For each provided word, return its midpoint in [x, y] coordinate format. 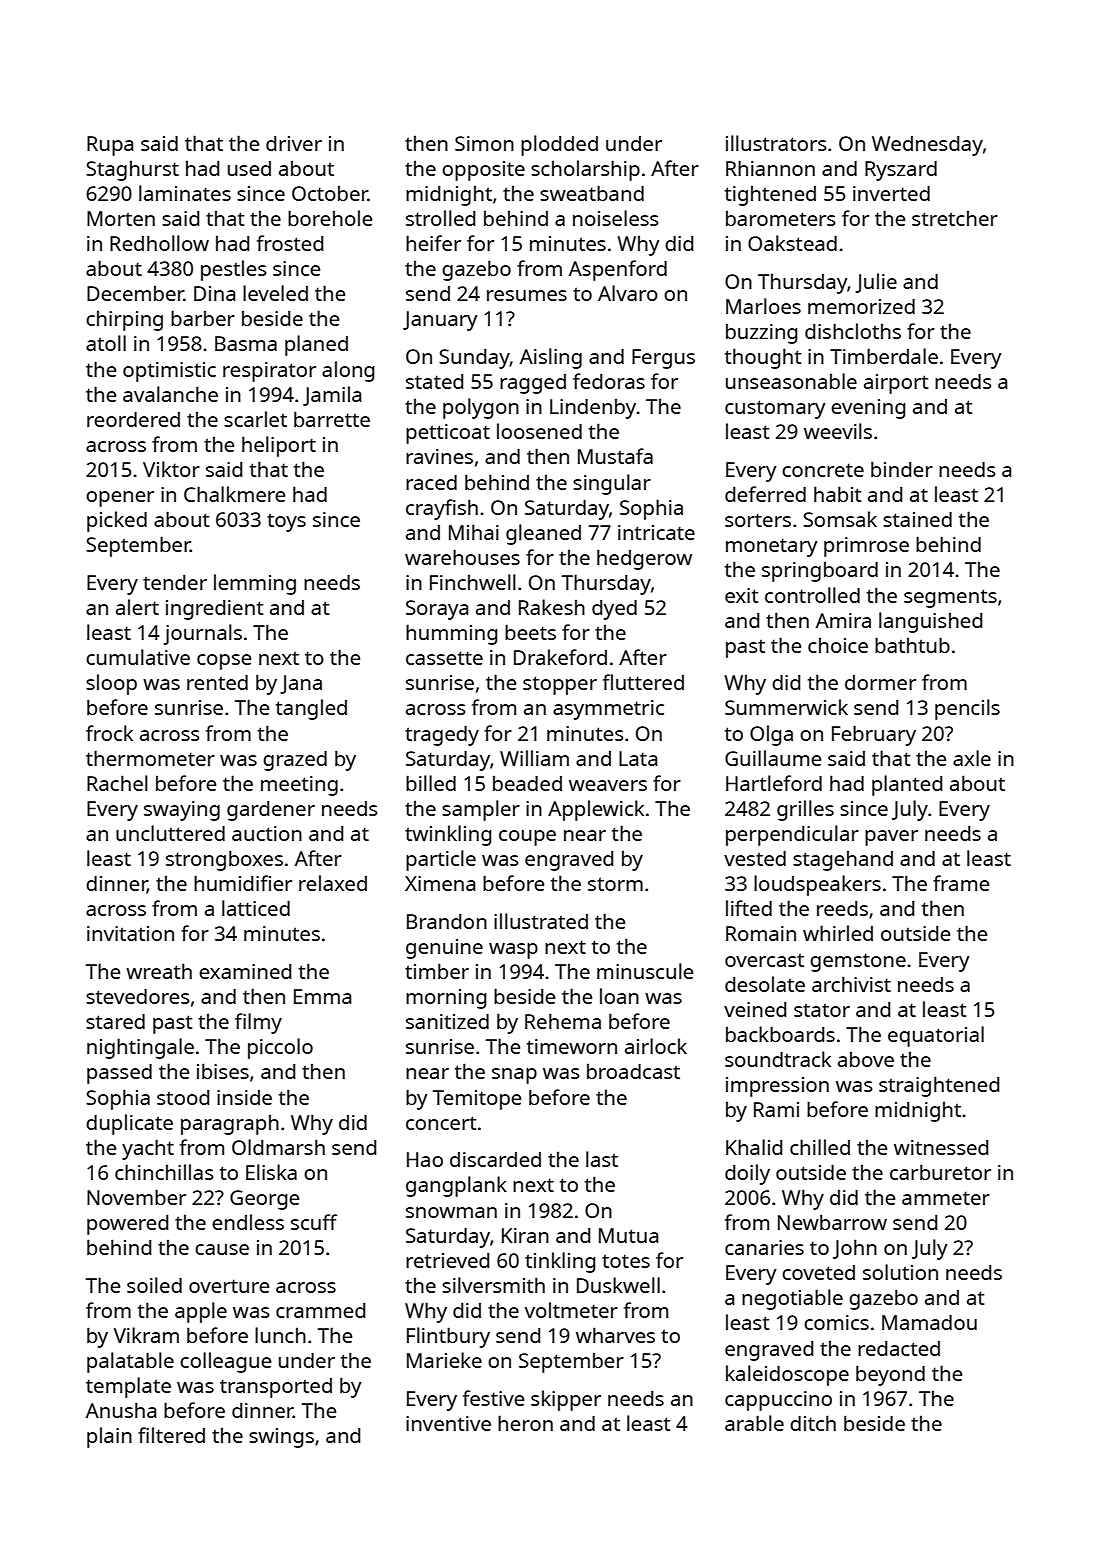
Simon [484, 143]
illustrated [541, 921]
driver [294, 143]
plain [109, 1437]
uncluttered [170, 833]
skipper [566, 1400]
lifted [749, 908]
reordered [133, 419]
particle [441, 860]
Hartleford [774, 783]
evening [868, 409]
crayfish [442, 509]
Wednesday [927, 146]
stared [115, 1021]
